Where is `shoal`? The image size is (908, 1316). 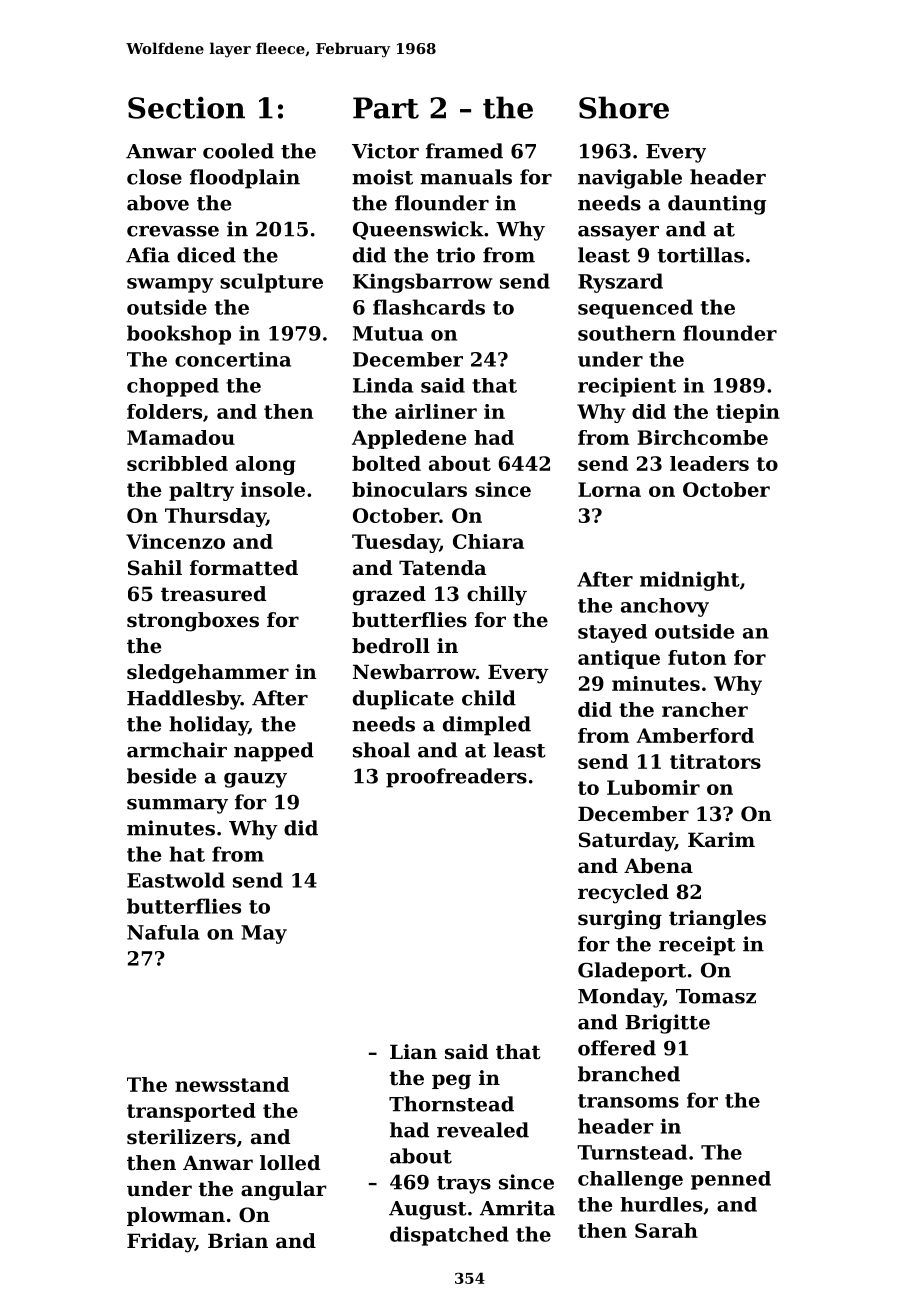
shoal is located at coordinates (381, 750).
